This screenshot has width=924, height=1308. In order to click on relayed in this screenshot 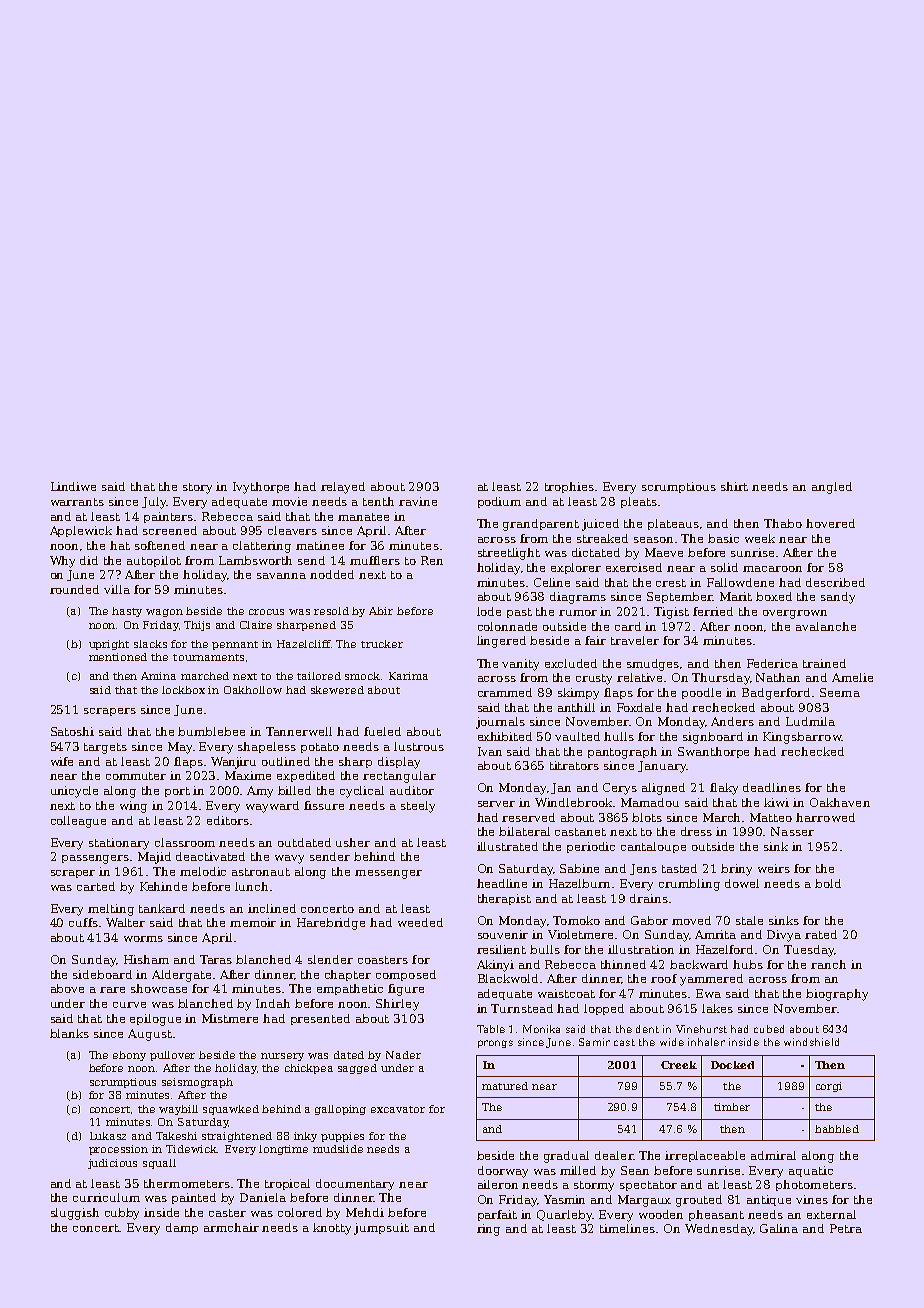, I will do `click(343, 488)`.
